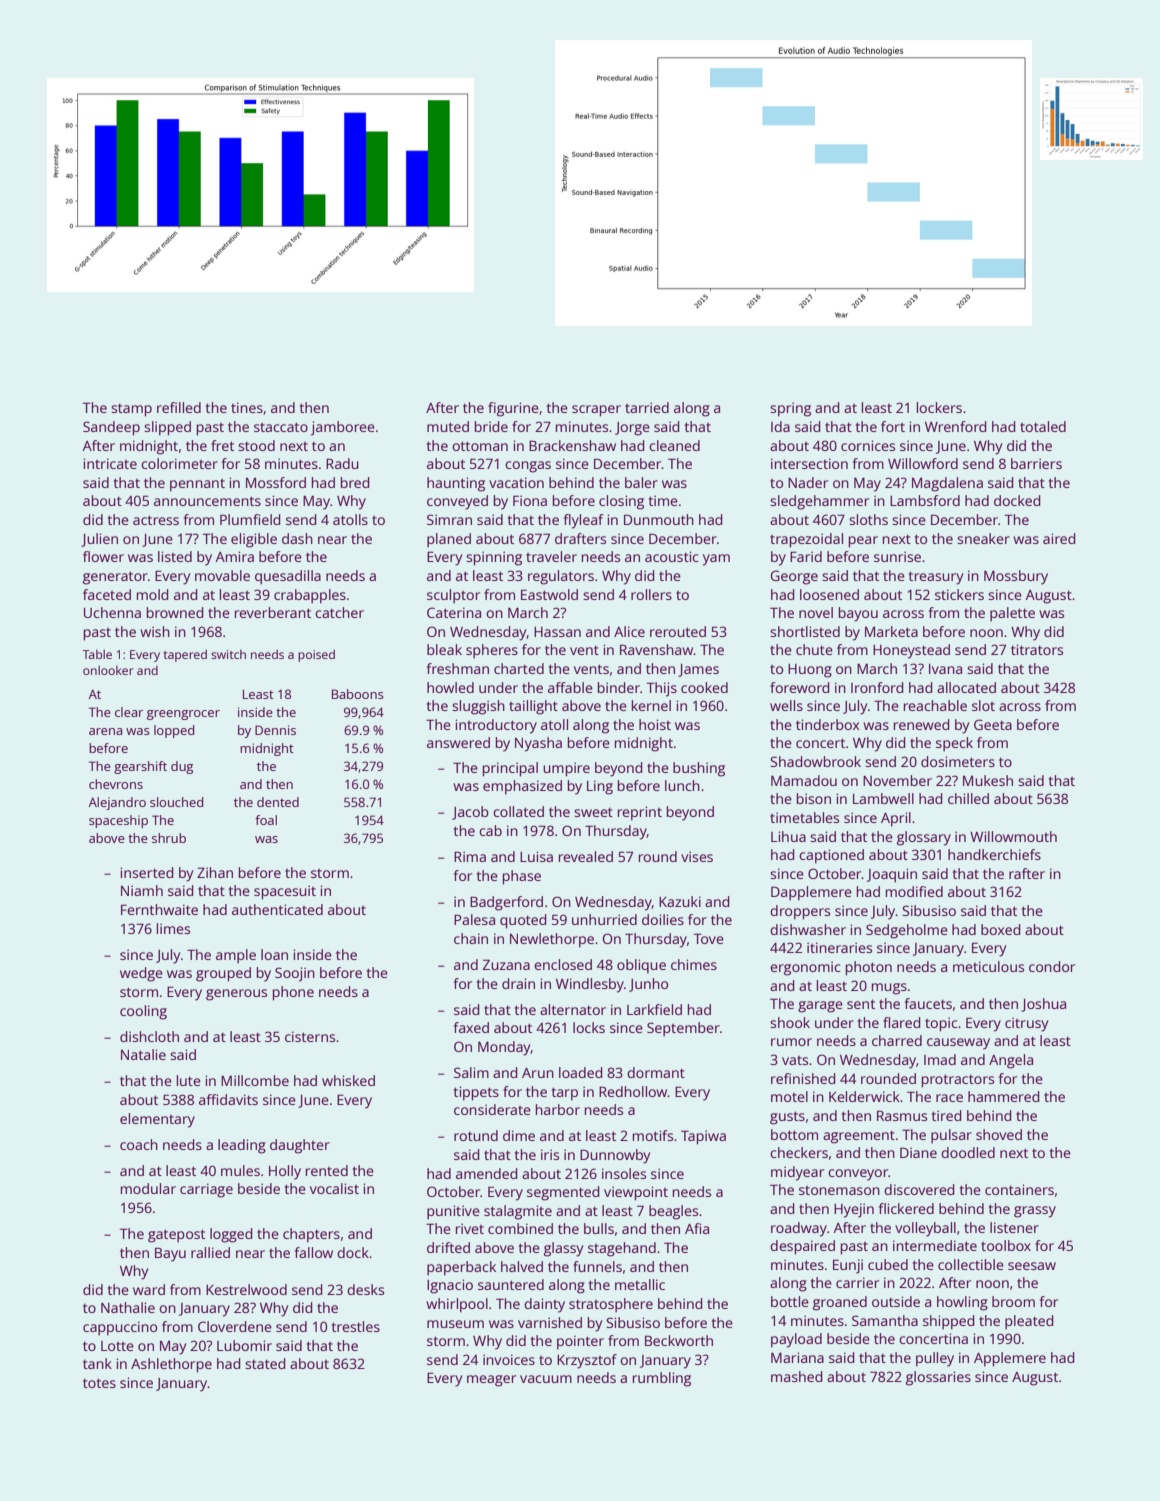 The height and width of the screenshot is (1501, 1160). Describe the element at coordinates (803, 1078) in the screenshot. I see `refinished` at that location.
